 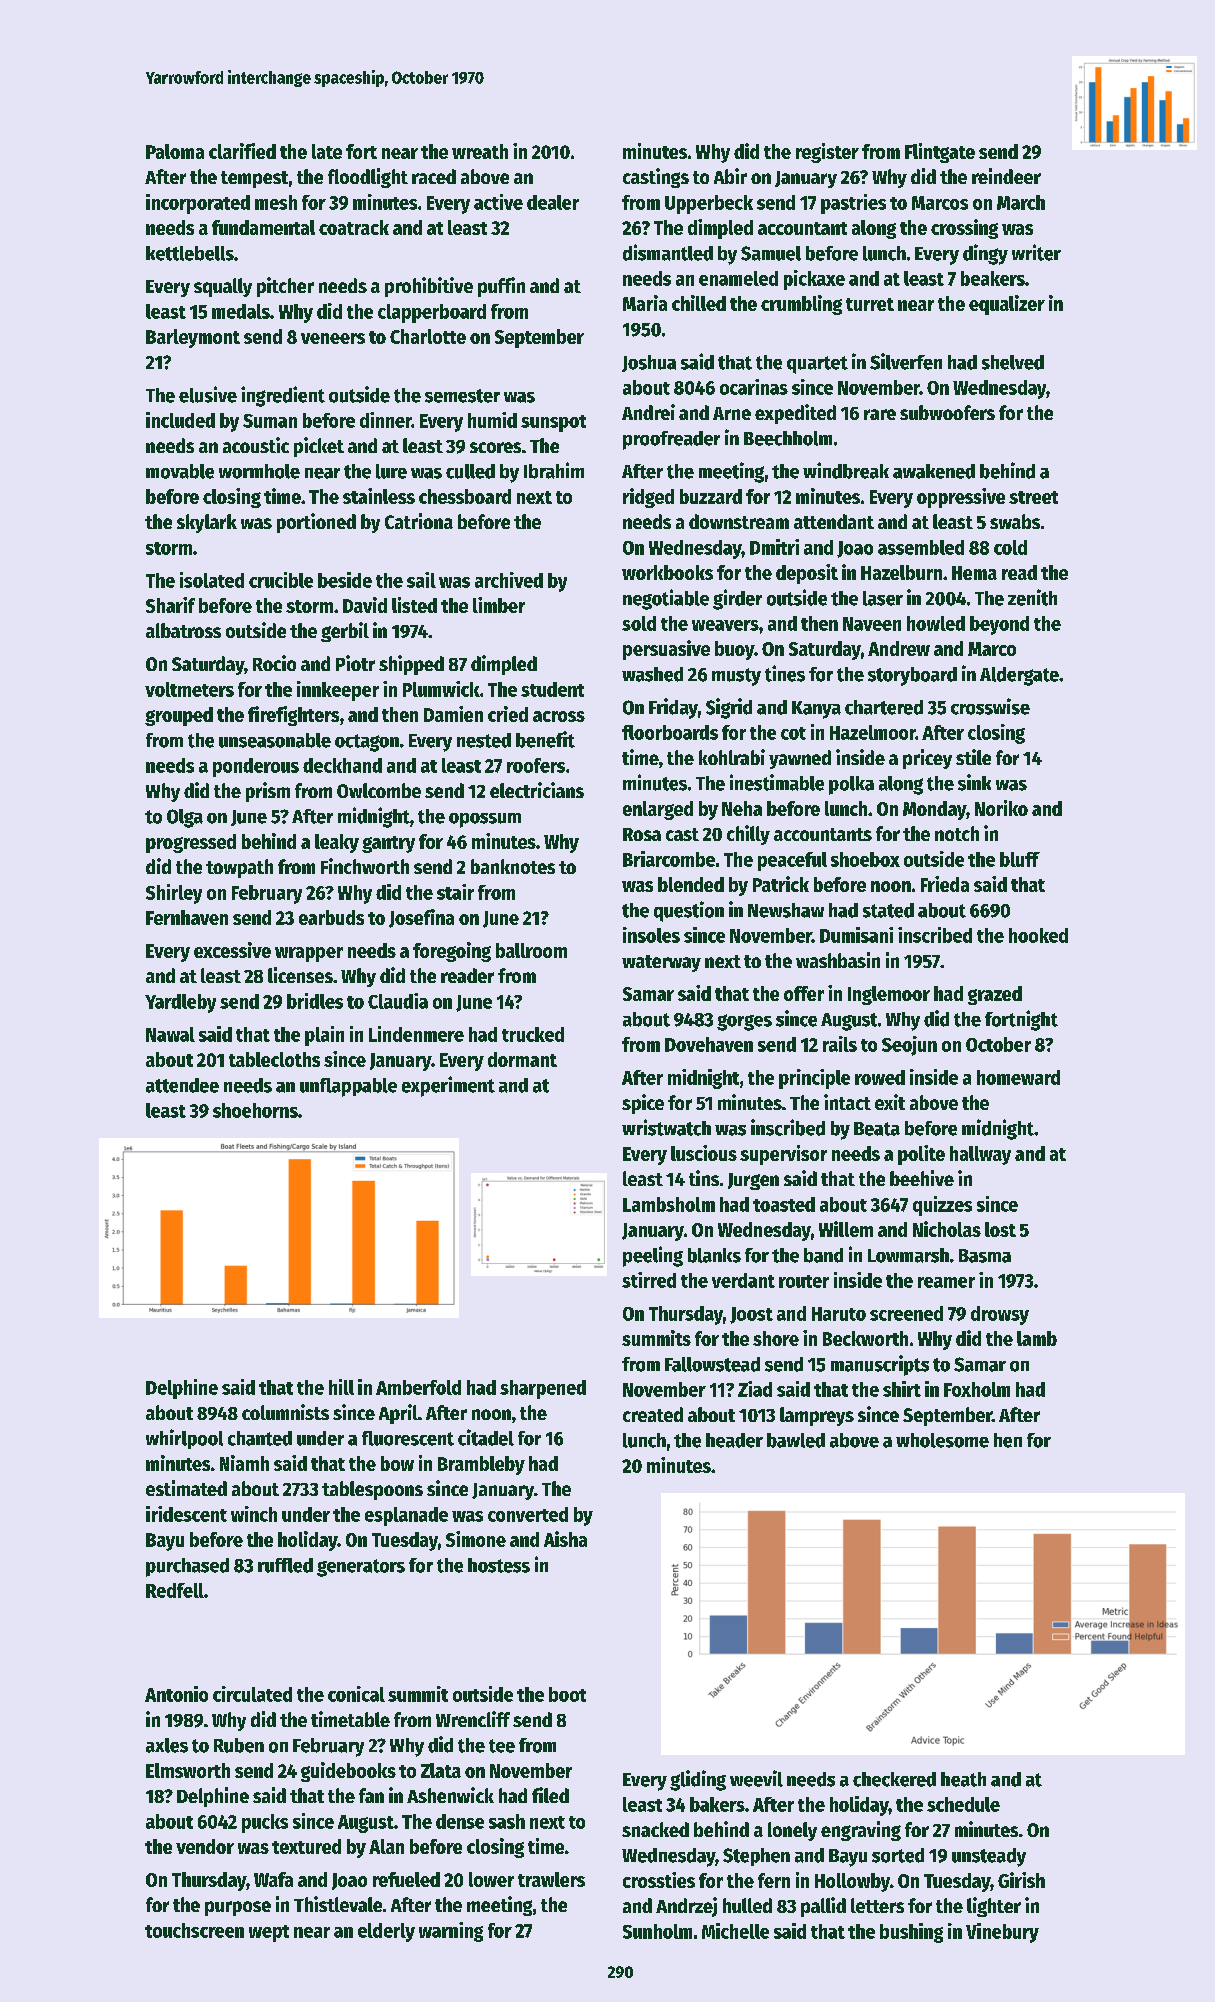 What do you see at coordinates (208, 394) in the page?
I see `elusive` at bounding box center [208, 394].
